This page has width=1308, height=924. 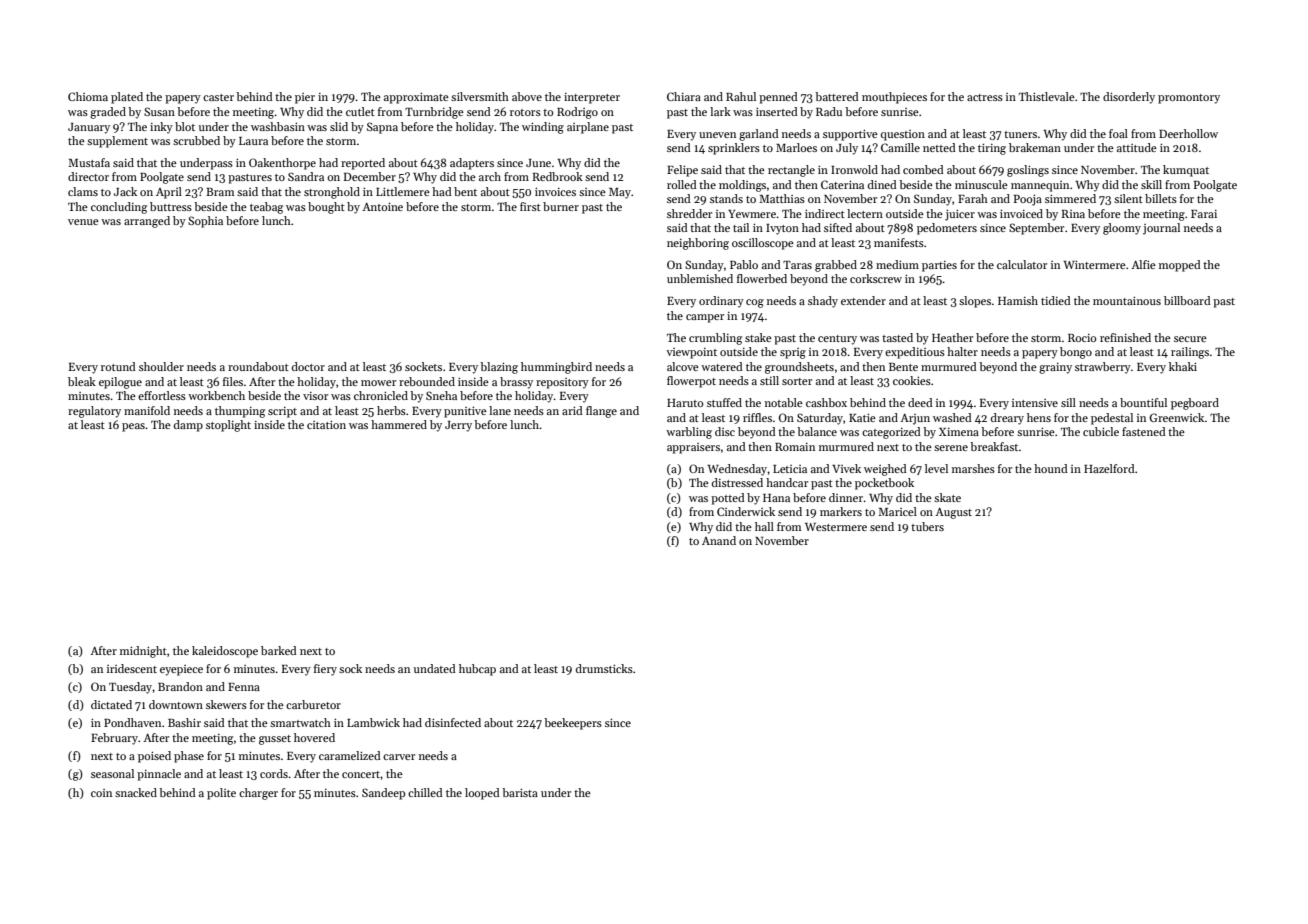 I want to click on rotund, so click(x=118, y=366).
